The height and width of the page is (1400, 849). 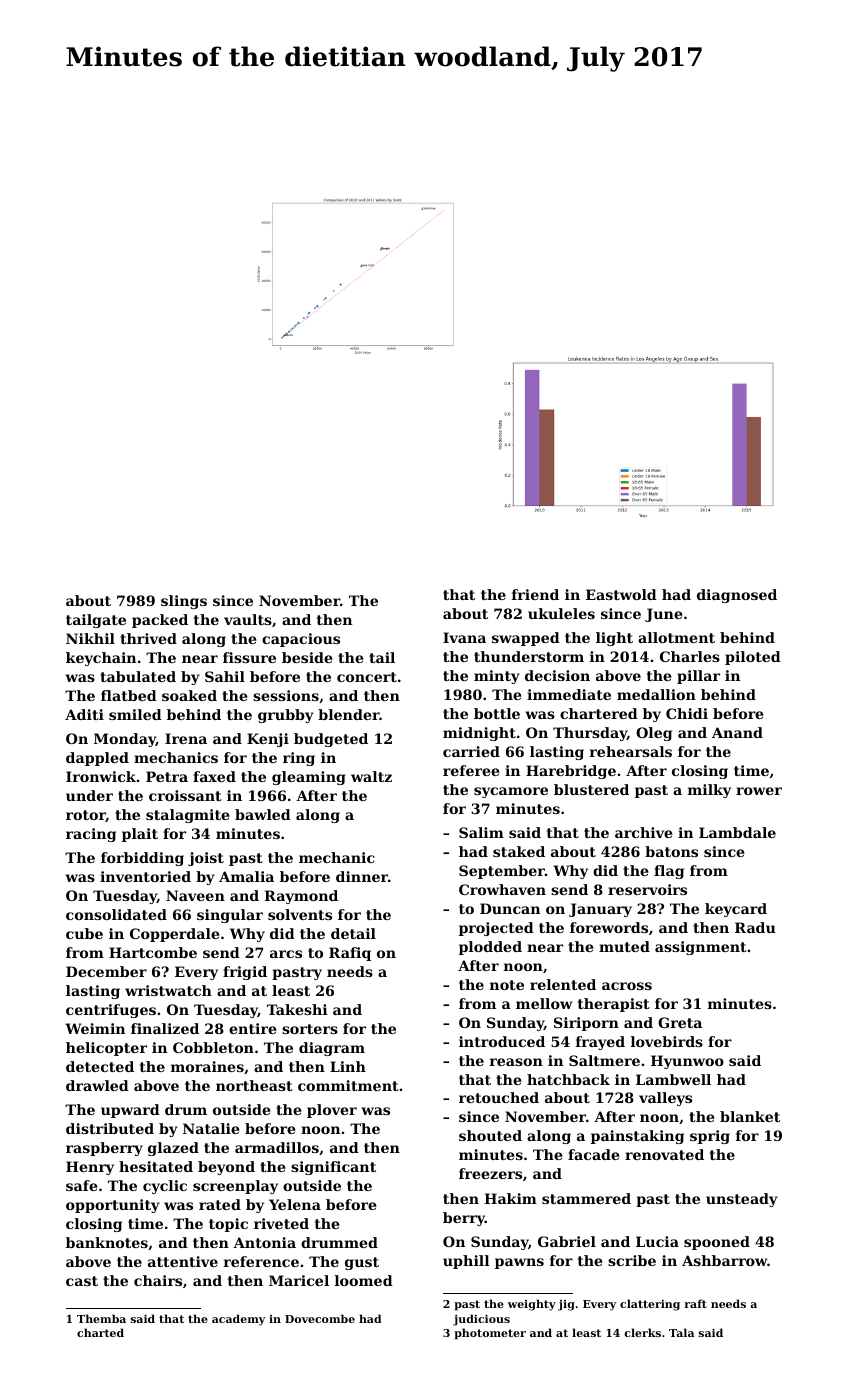 I want to click on reservoirs, so click(x=647, y=889).
